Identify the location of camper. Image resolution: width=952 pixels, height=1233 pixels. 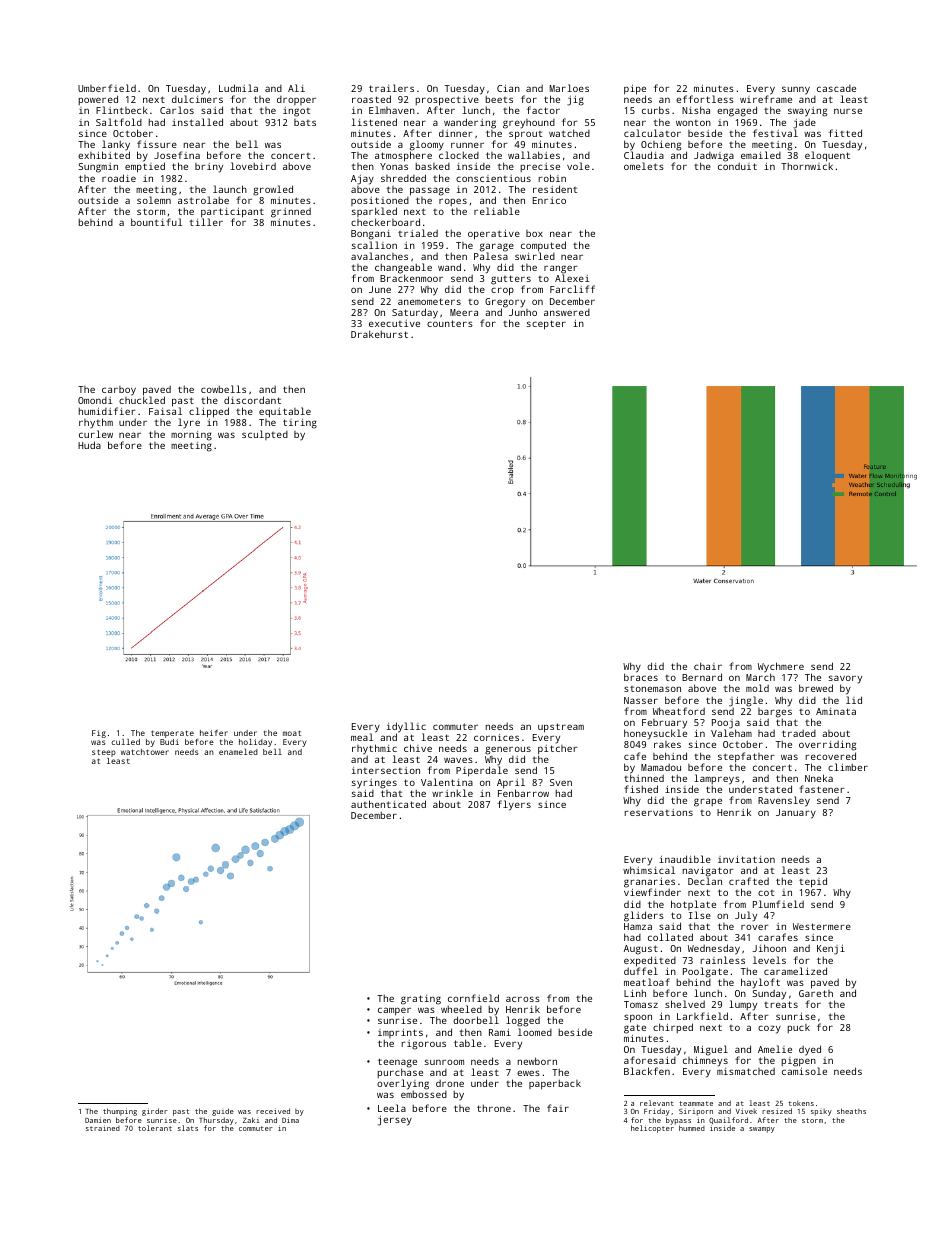
(394, 1011).
